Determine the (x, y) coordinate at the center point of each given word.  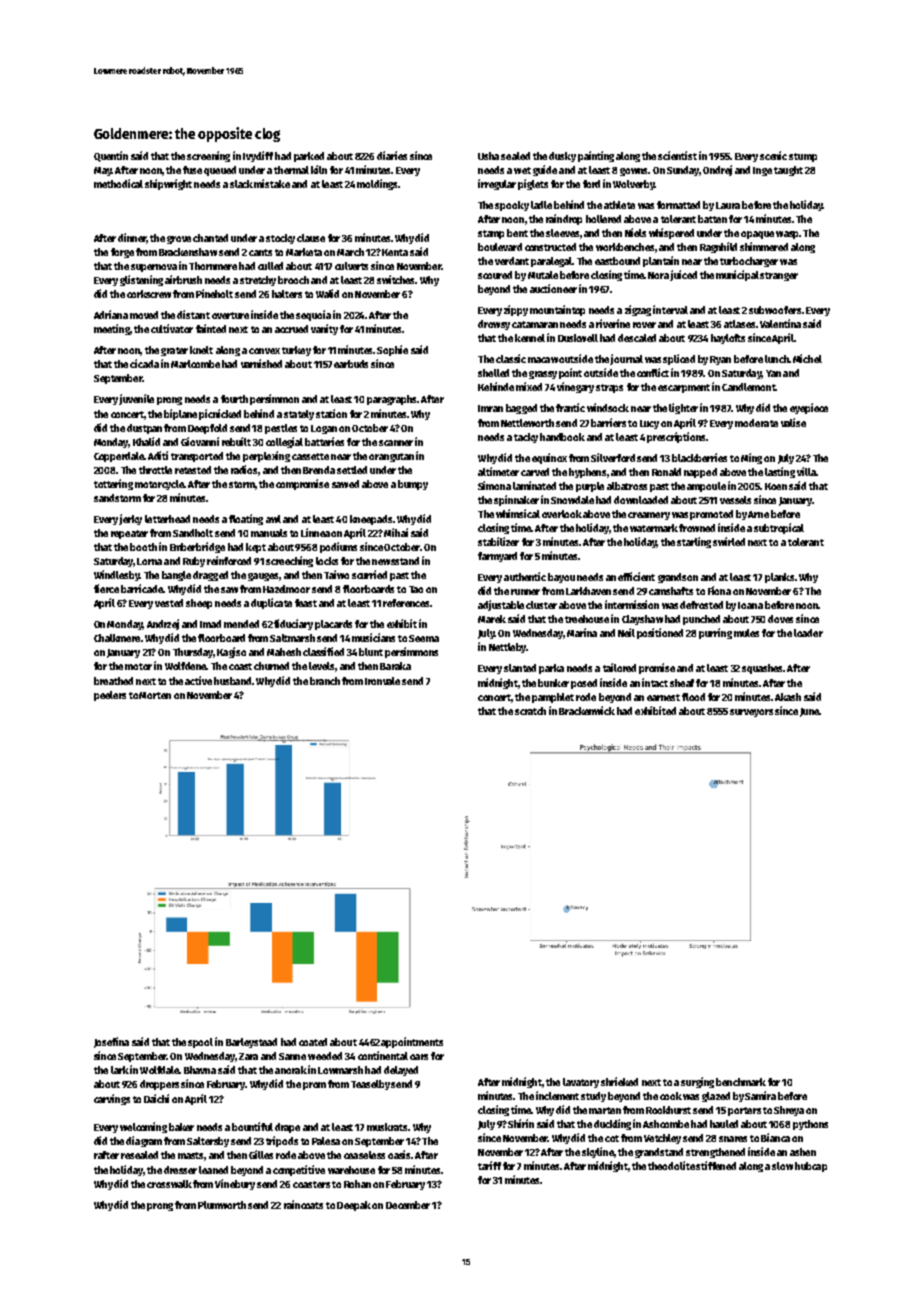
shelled (493, 373)
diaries (392, 155)
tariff (489, 1165)
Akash (788, 697)
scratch (530, 711)
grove (179, 240)
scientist (677, 155)
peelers (110, 696)
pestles (281, 429)
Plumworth (222, 1205)
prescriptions (676, 437)
